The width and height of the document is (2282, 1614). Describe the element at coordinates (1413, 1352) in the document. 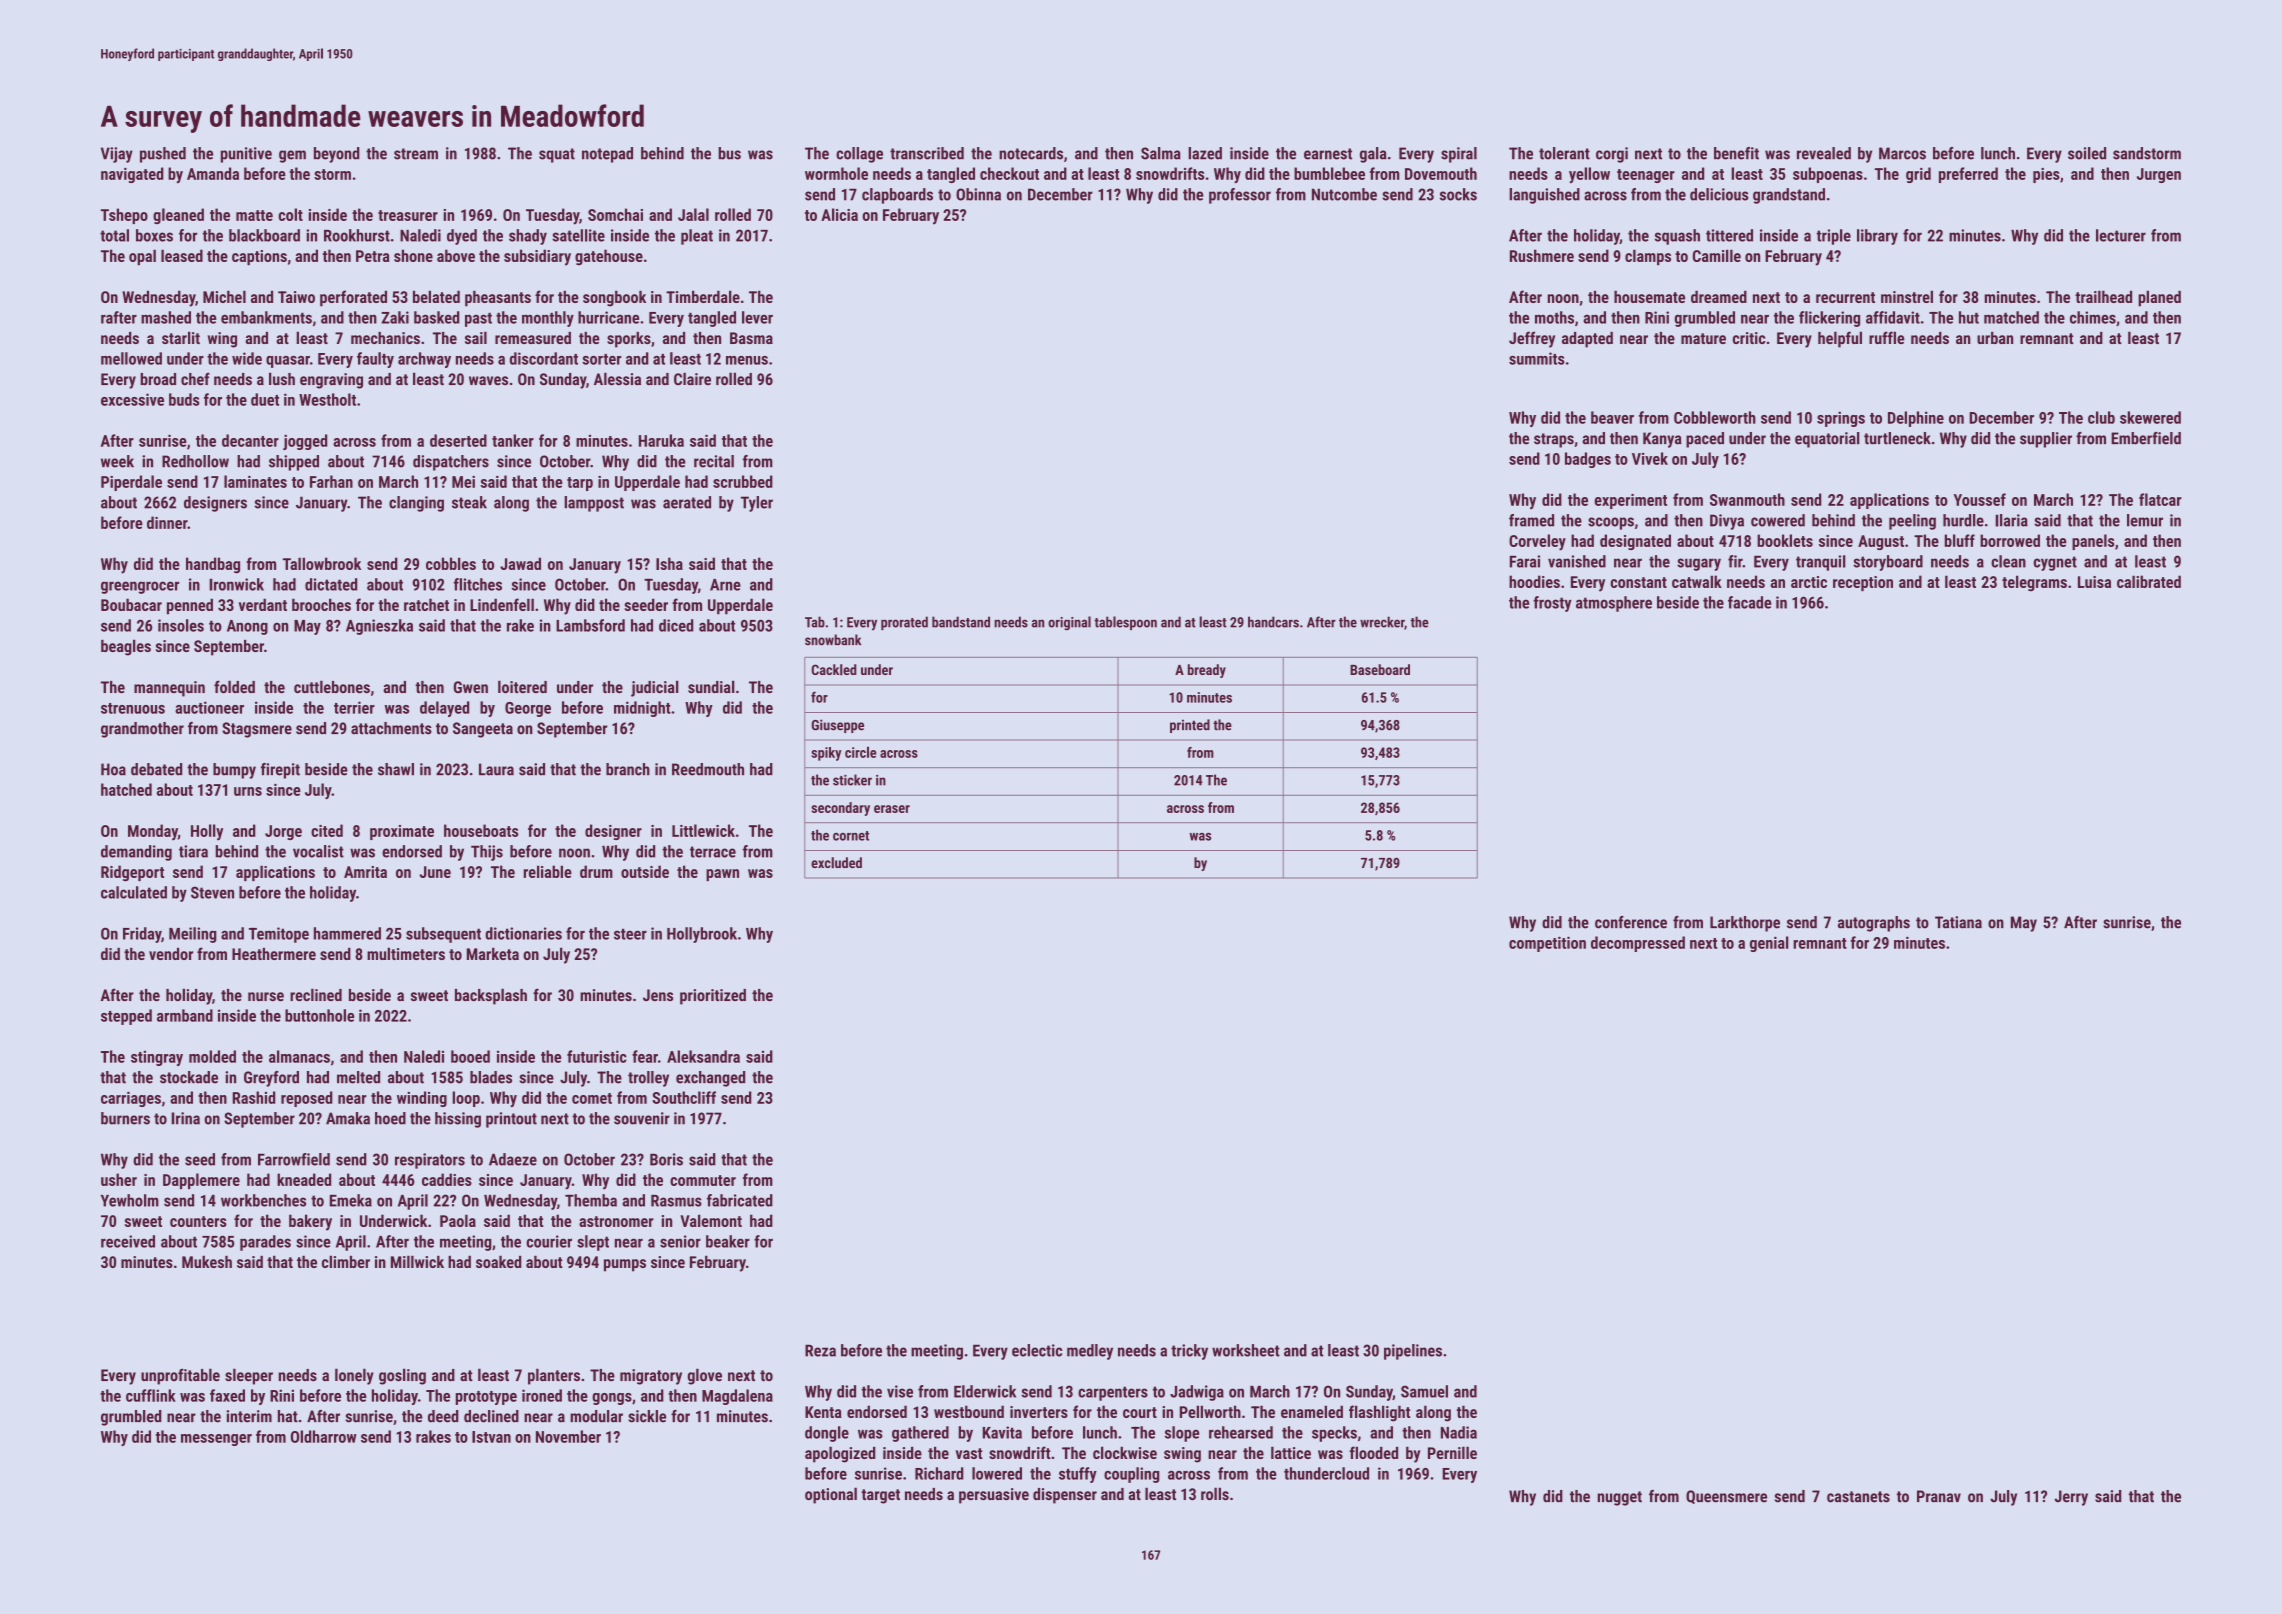

I see `pipelines` at that location.
